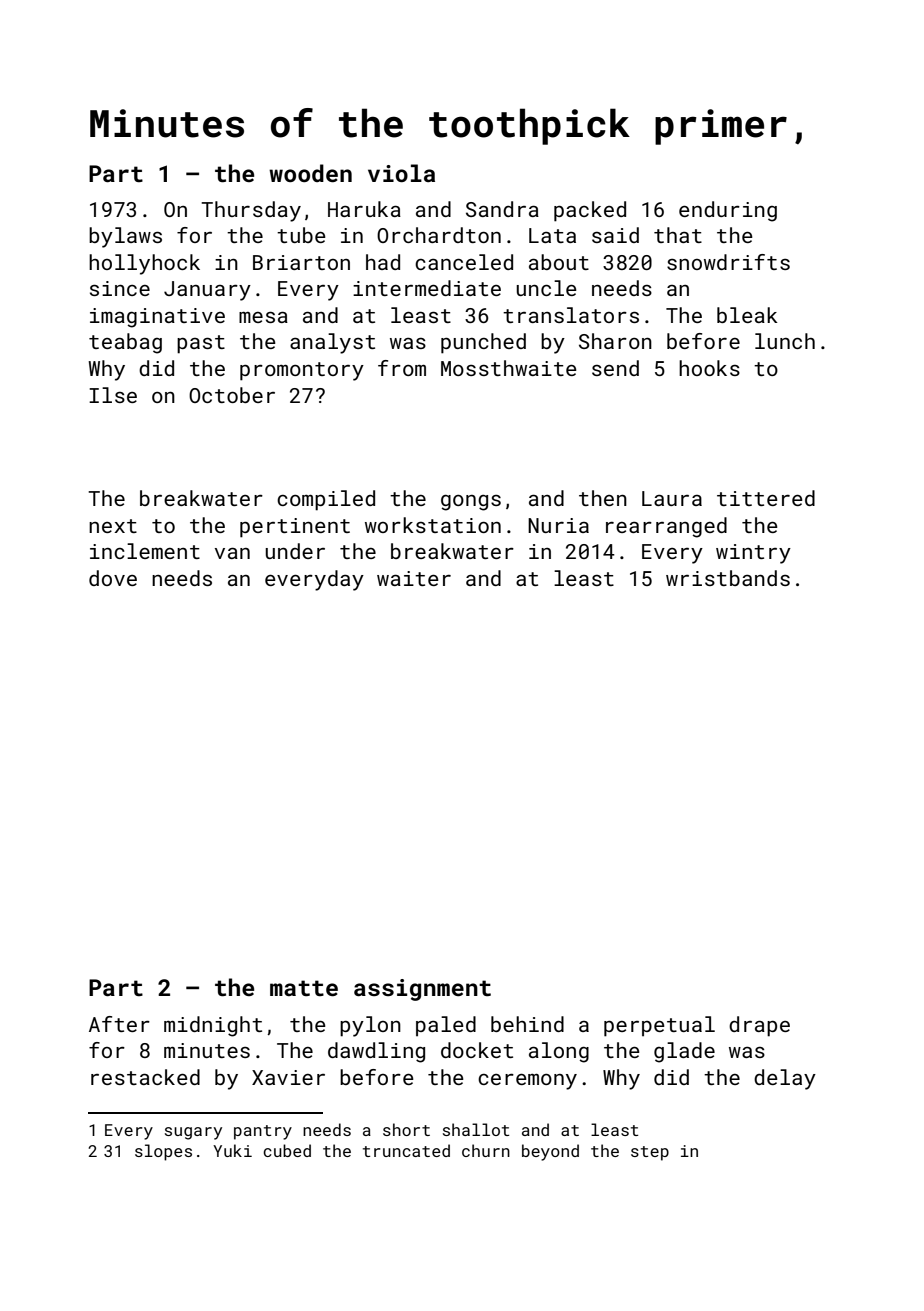 The height and width of the page is (1311, 924). What do you see at coordinates (213, 1026) in the page?
I see `midnight` at bounding box center [213, 1026].
